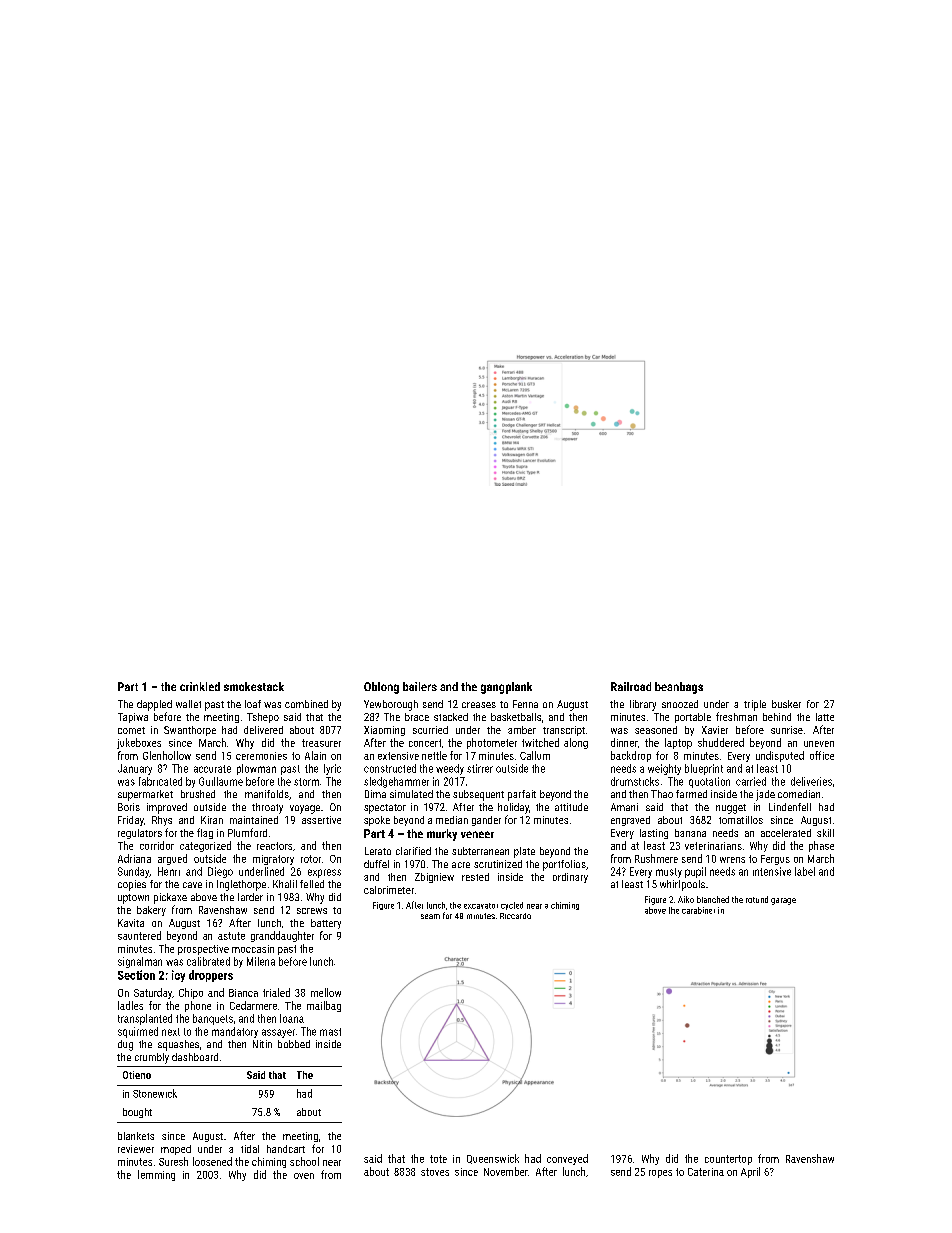 The width and height of the screenshot is (952, 1233). Describe the element at coordinates (304, 1176) in the screenshot. I see `oven` at that location.
